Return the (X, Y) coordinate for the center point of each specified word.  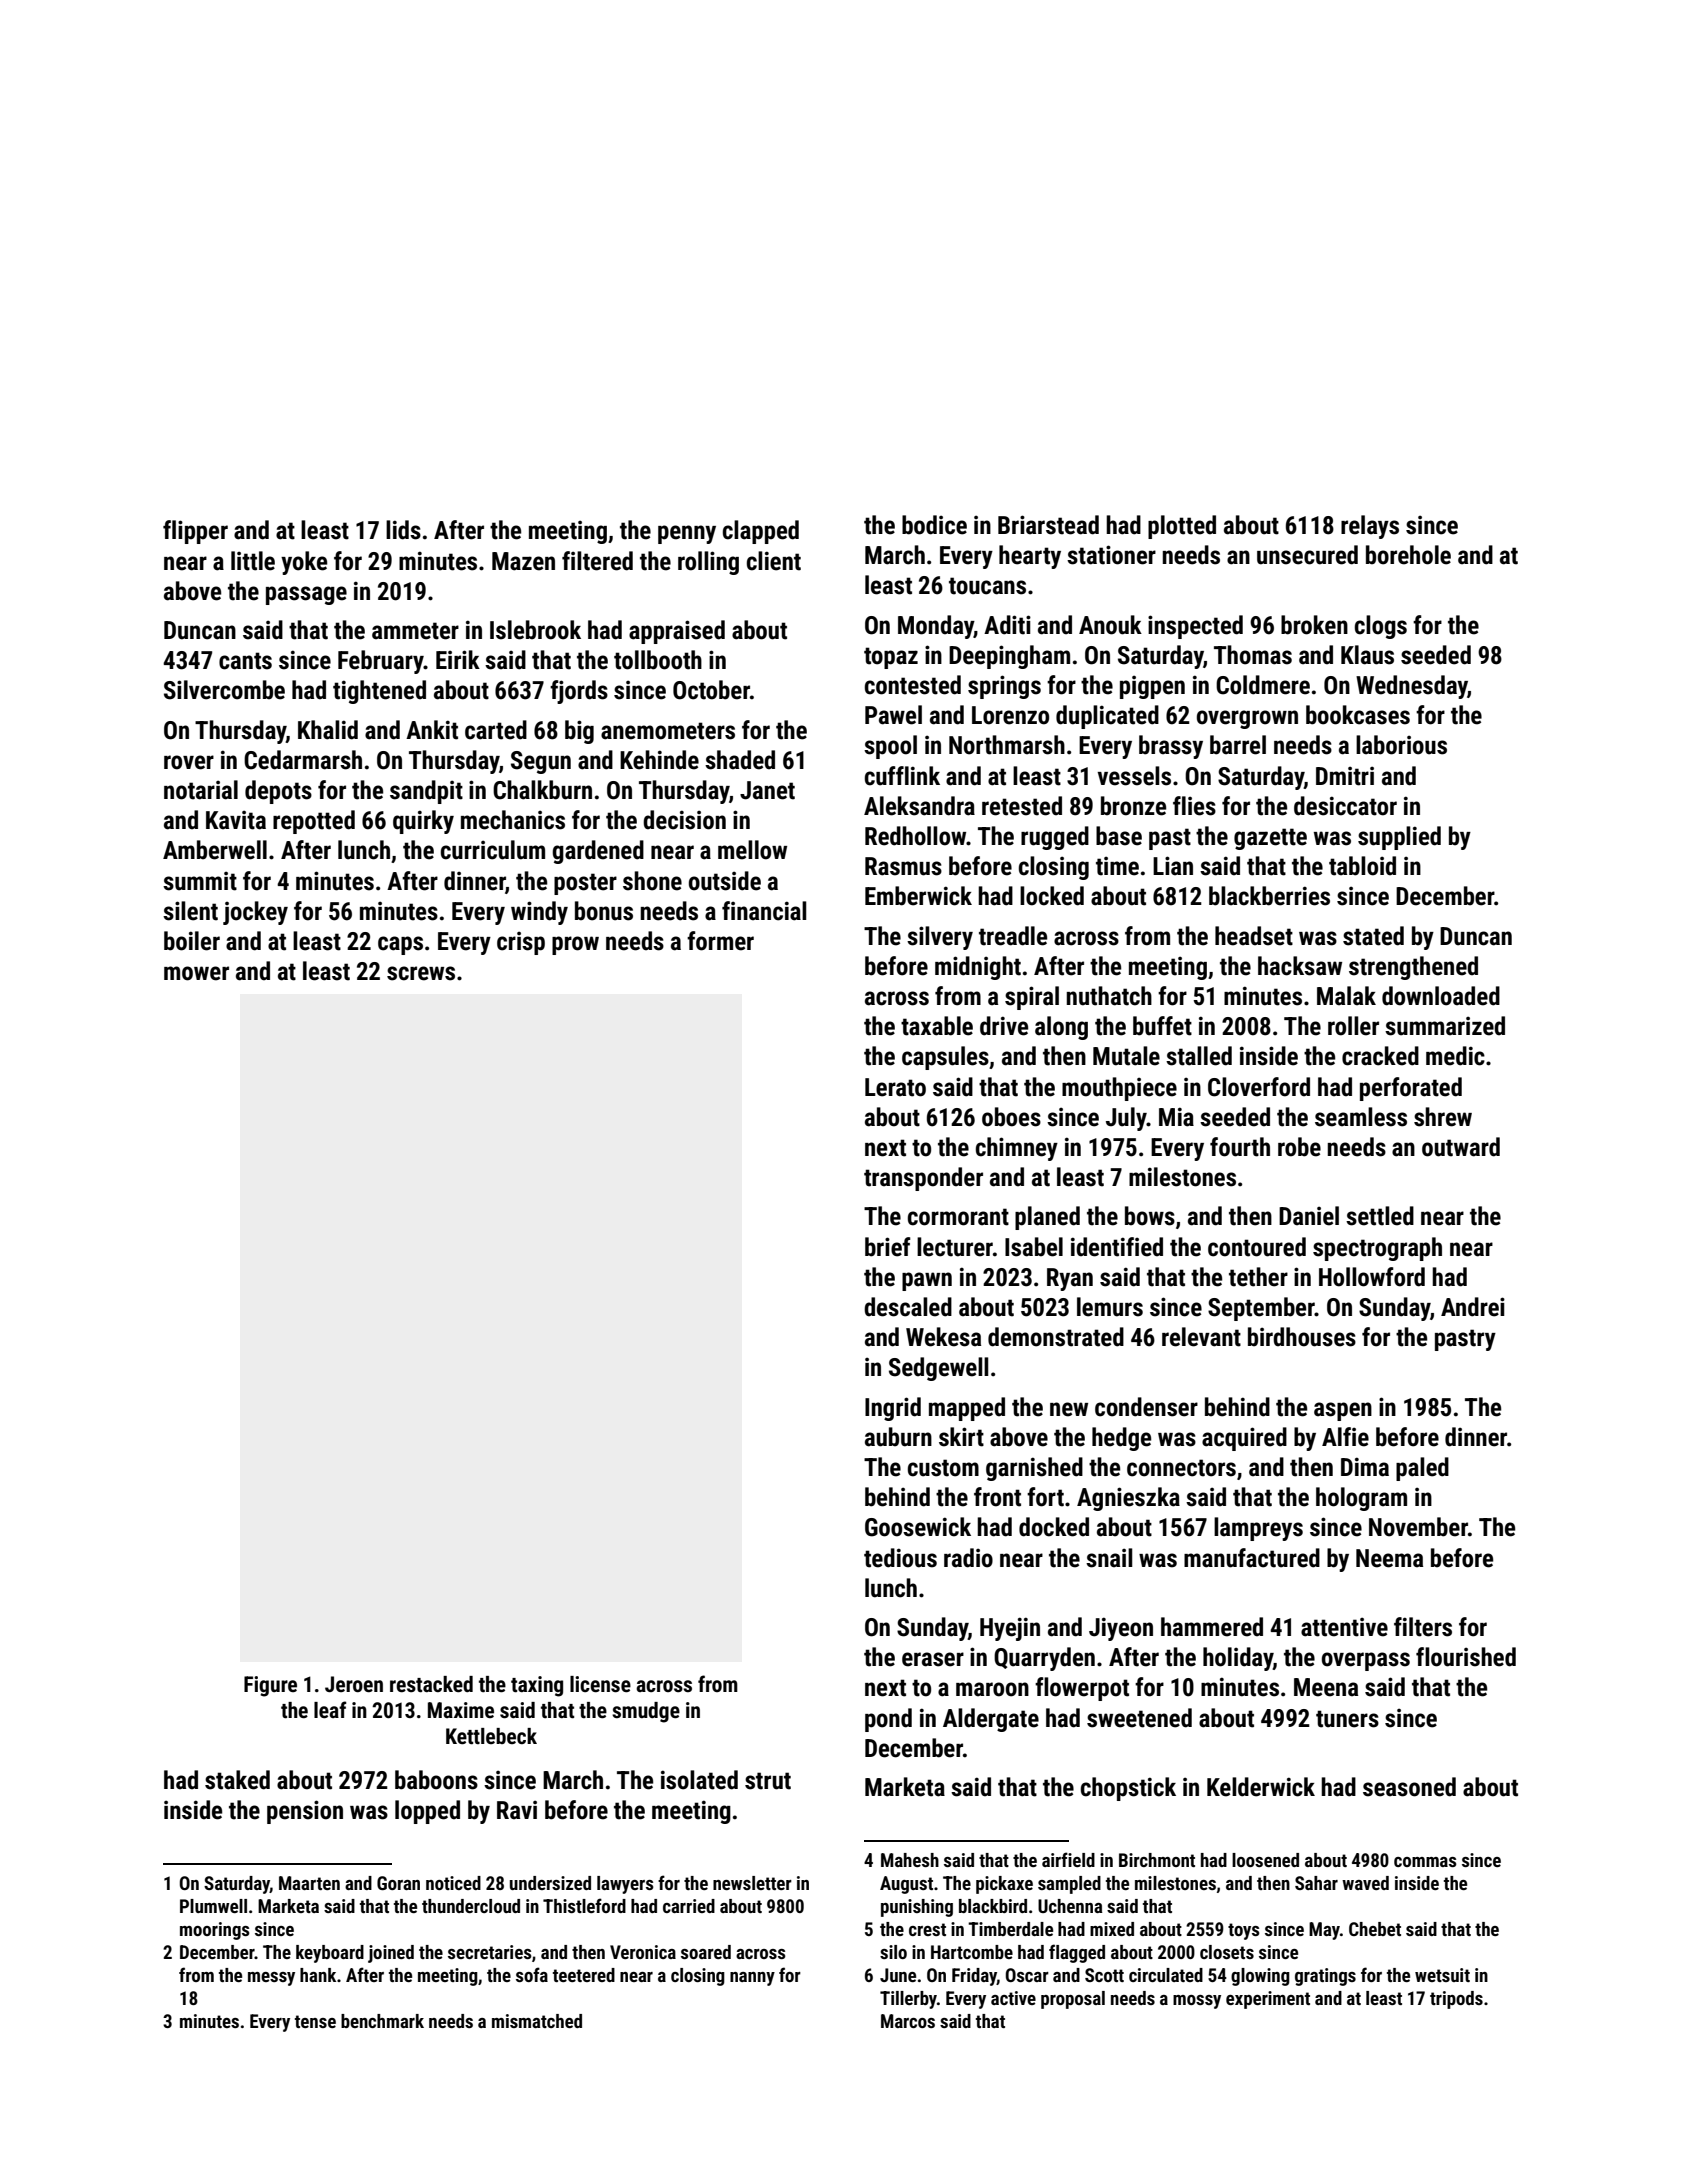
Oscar (1027, 1975)
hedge (1121, 1439)
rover (189, 762)
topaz (891, 658)
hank (318, 1975)
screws (421, 973)
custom (943, 1468)
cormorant (958, 1217)
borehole (1408, 555)
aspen (1343, 1411)
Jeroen (354, 1684)
